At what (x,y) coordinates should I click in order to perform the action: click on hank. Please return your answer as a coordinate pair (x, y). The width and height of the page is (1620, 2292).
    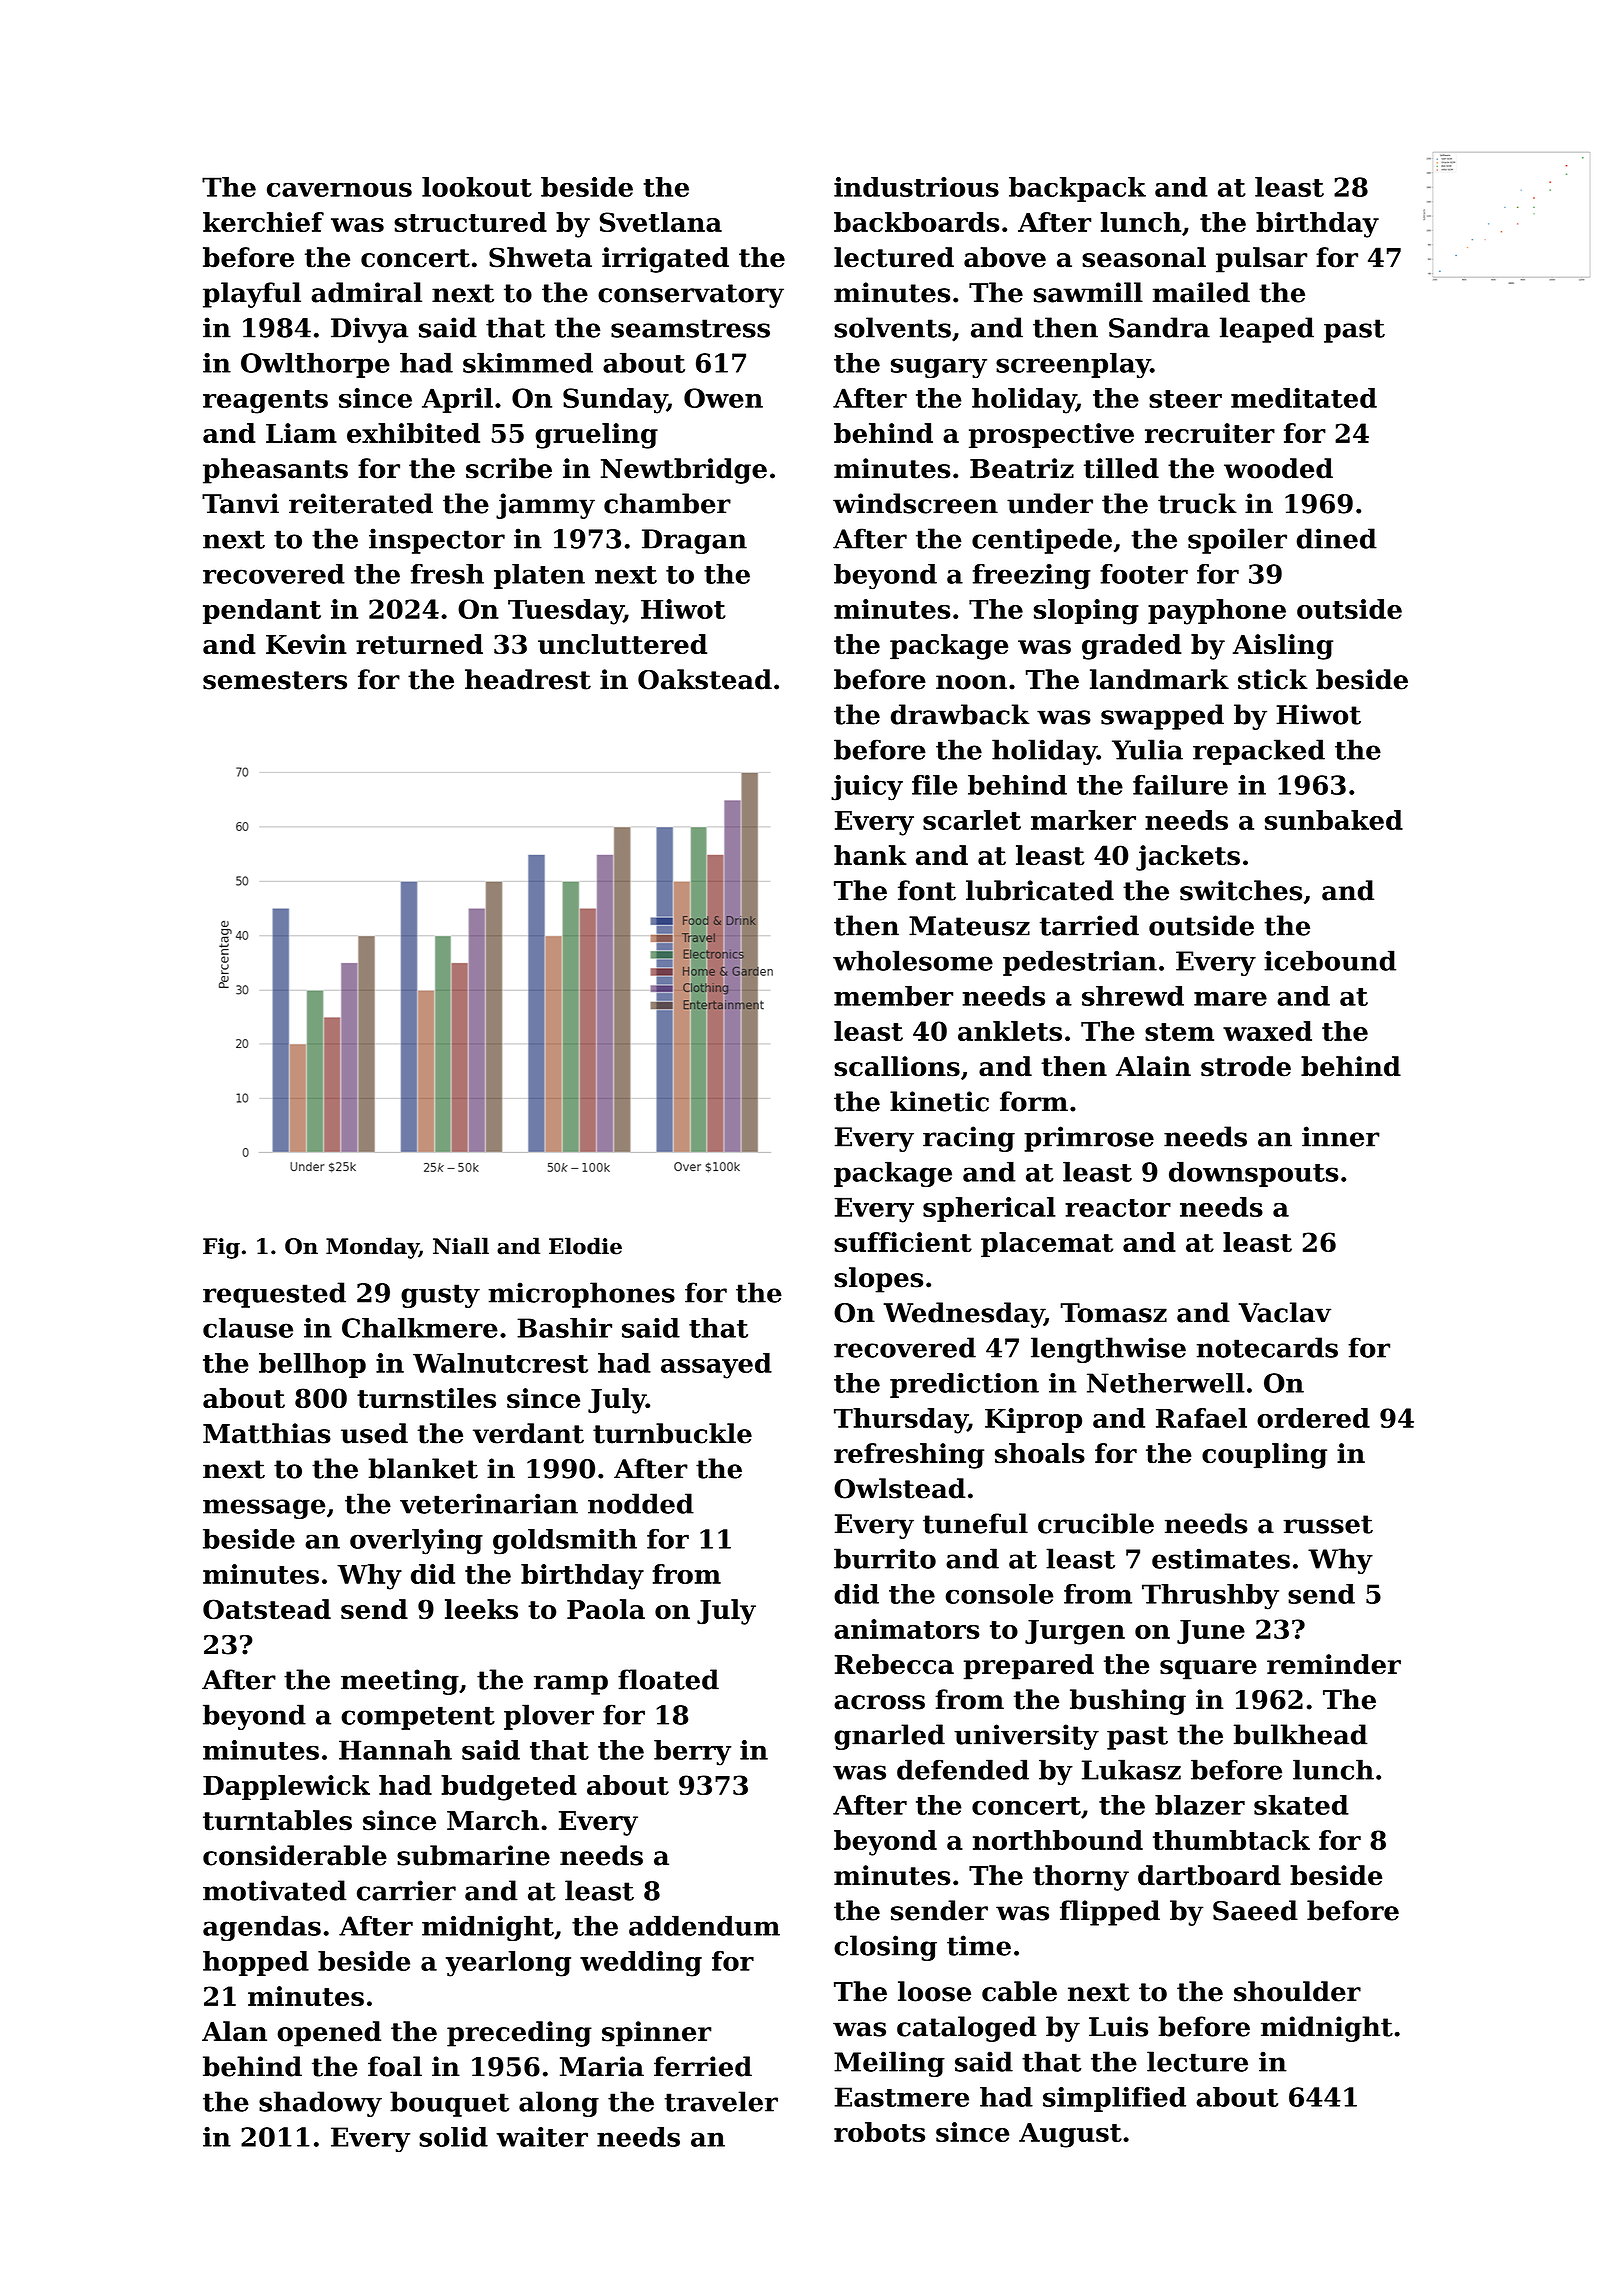
    Looking at the image, I should click on (870, 855).
